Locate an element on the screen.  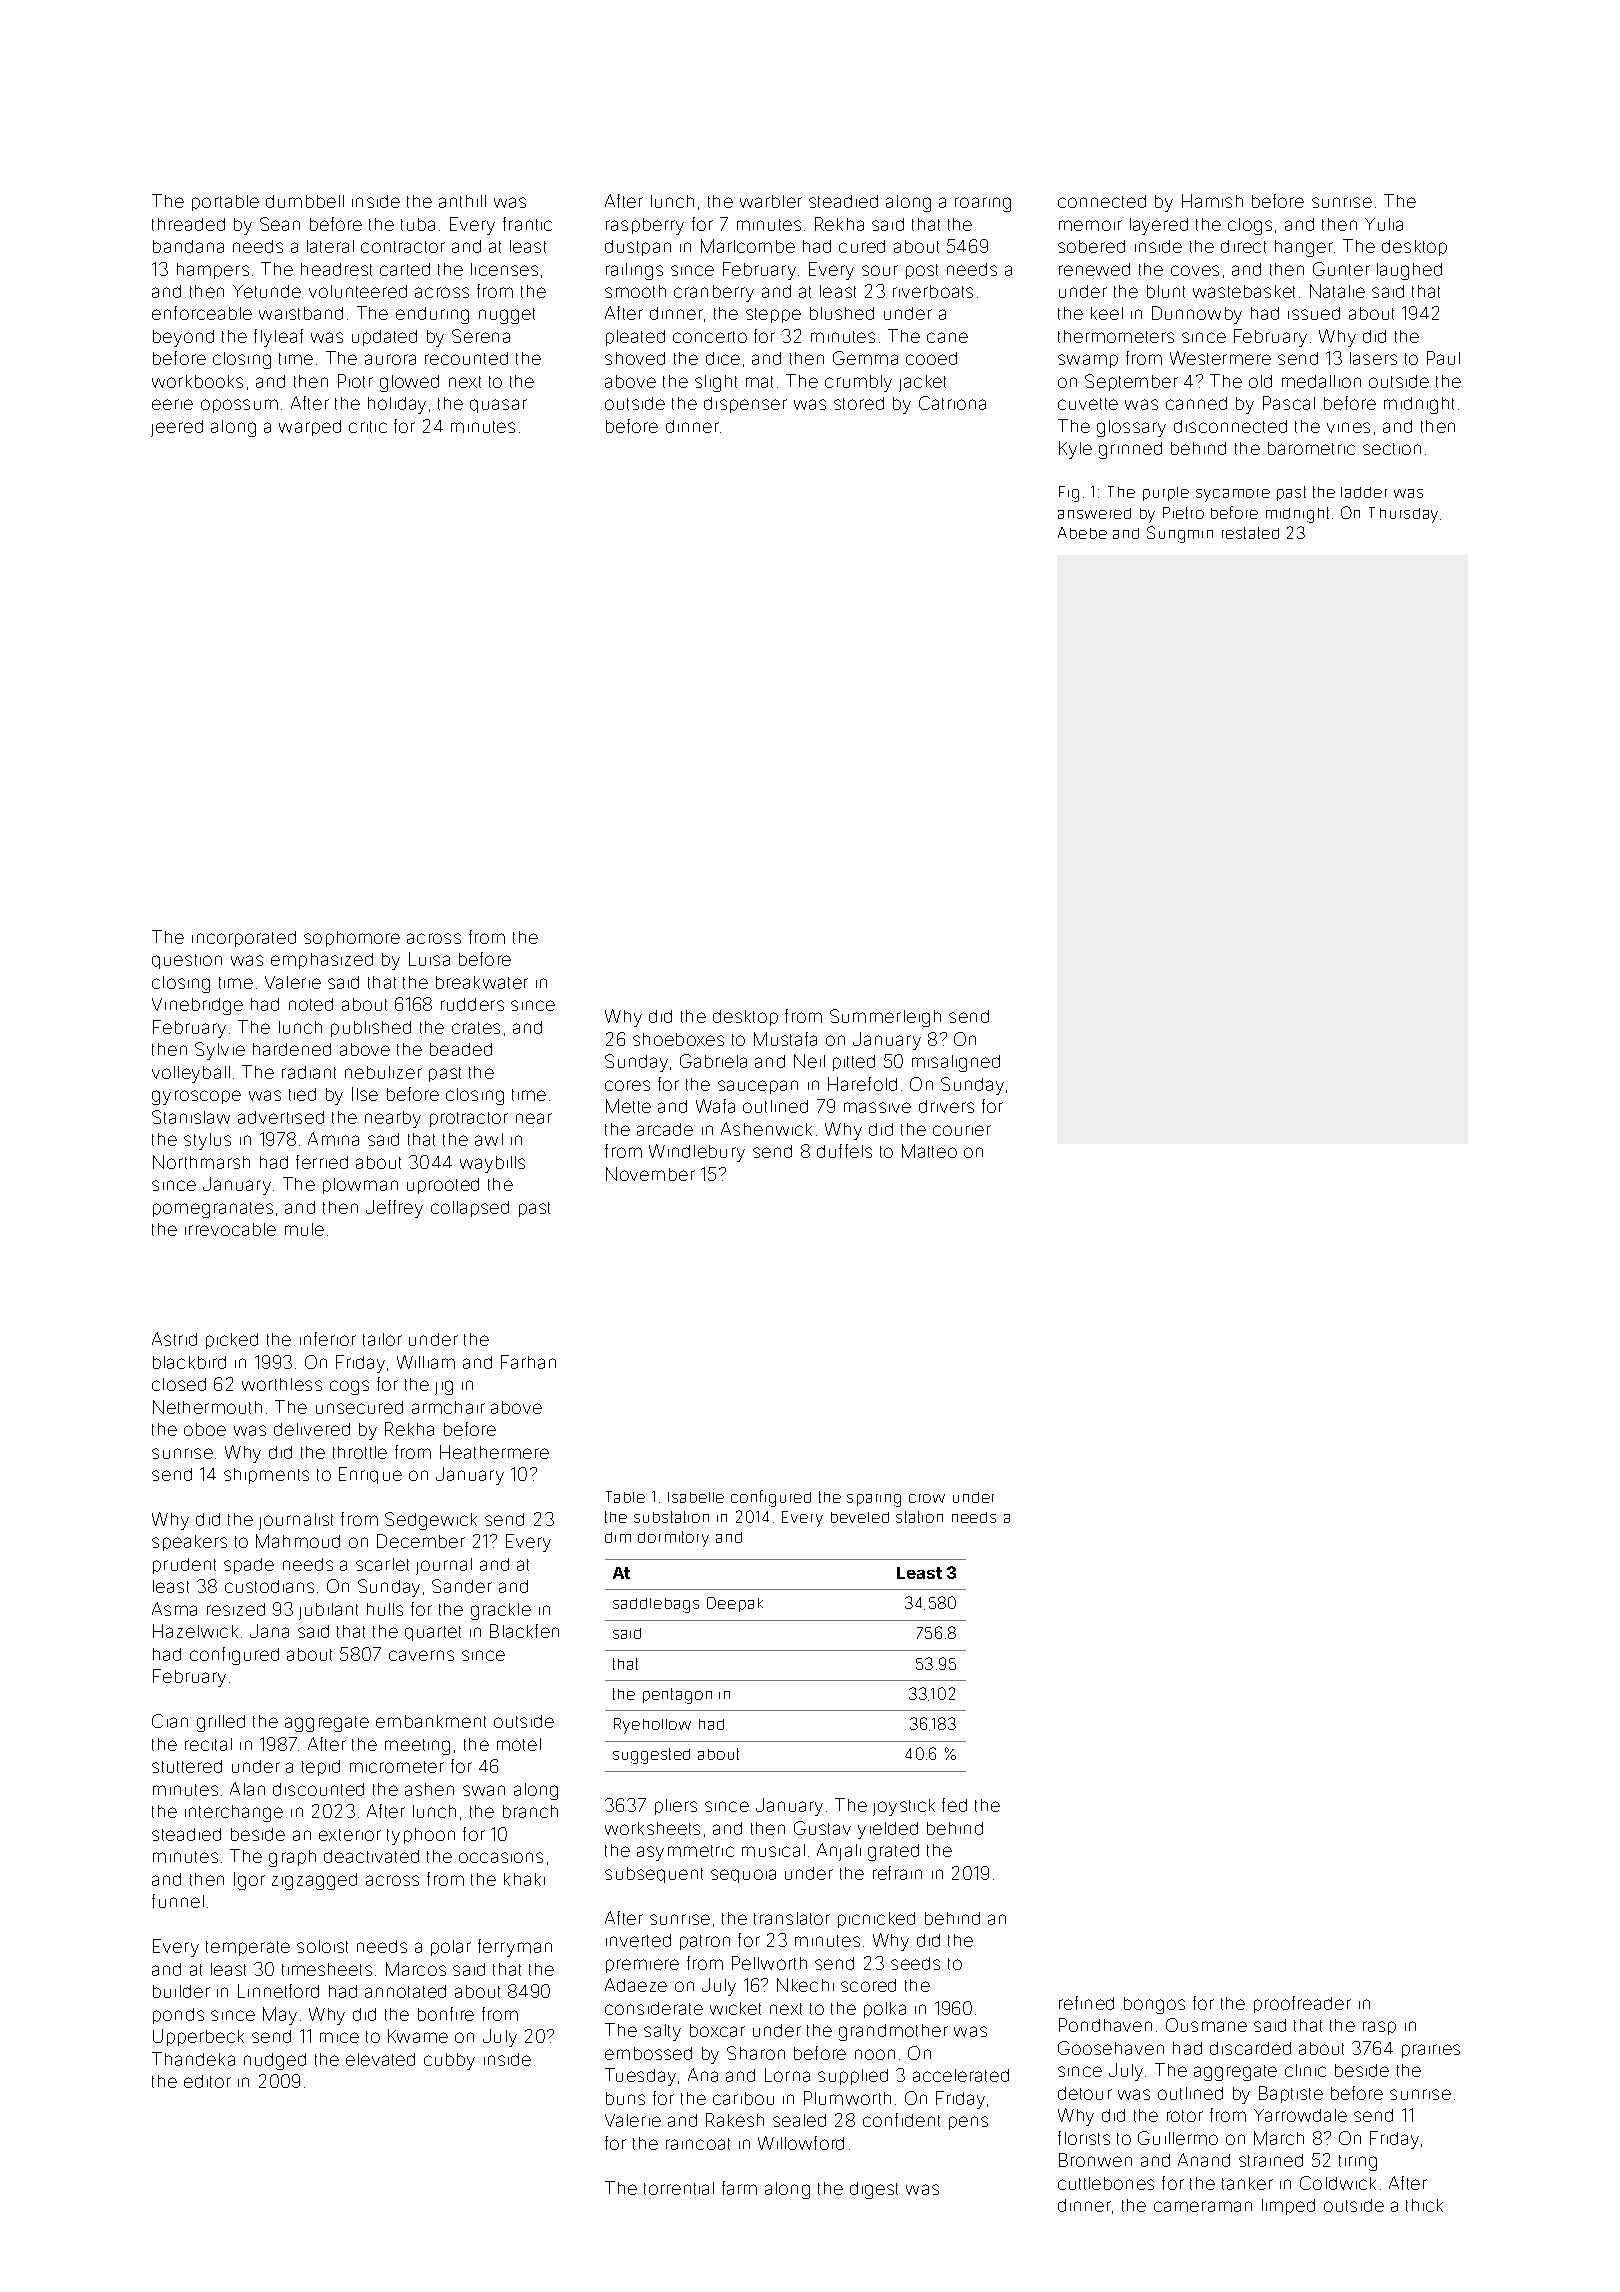
thick is located at coordinates (1424, 2205).
